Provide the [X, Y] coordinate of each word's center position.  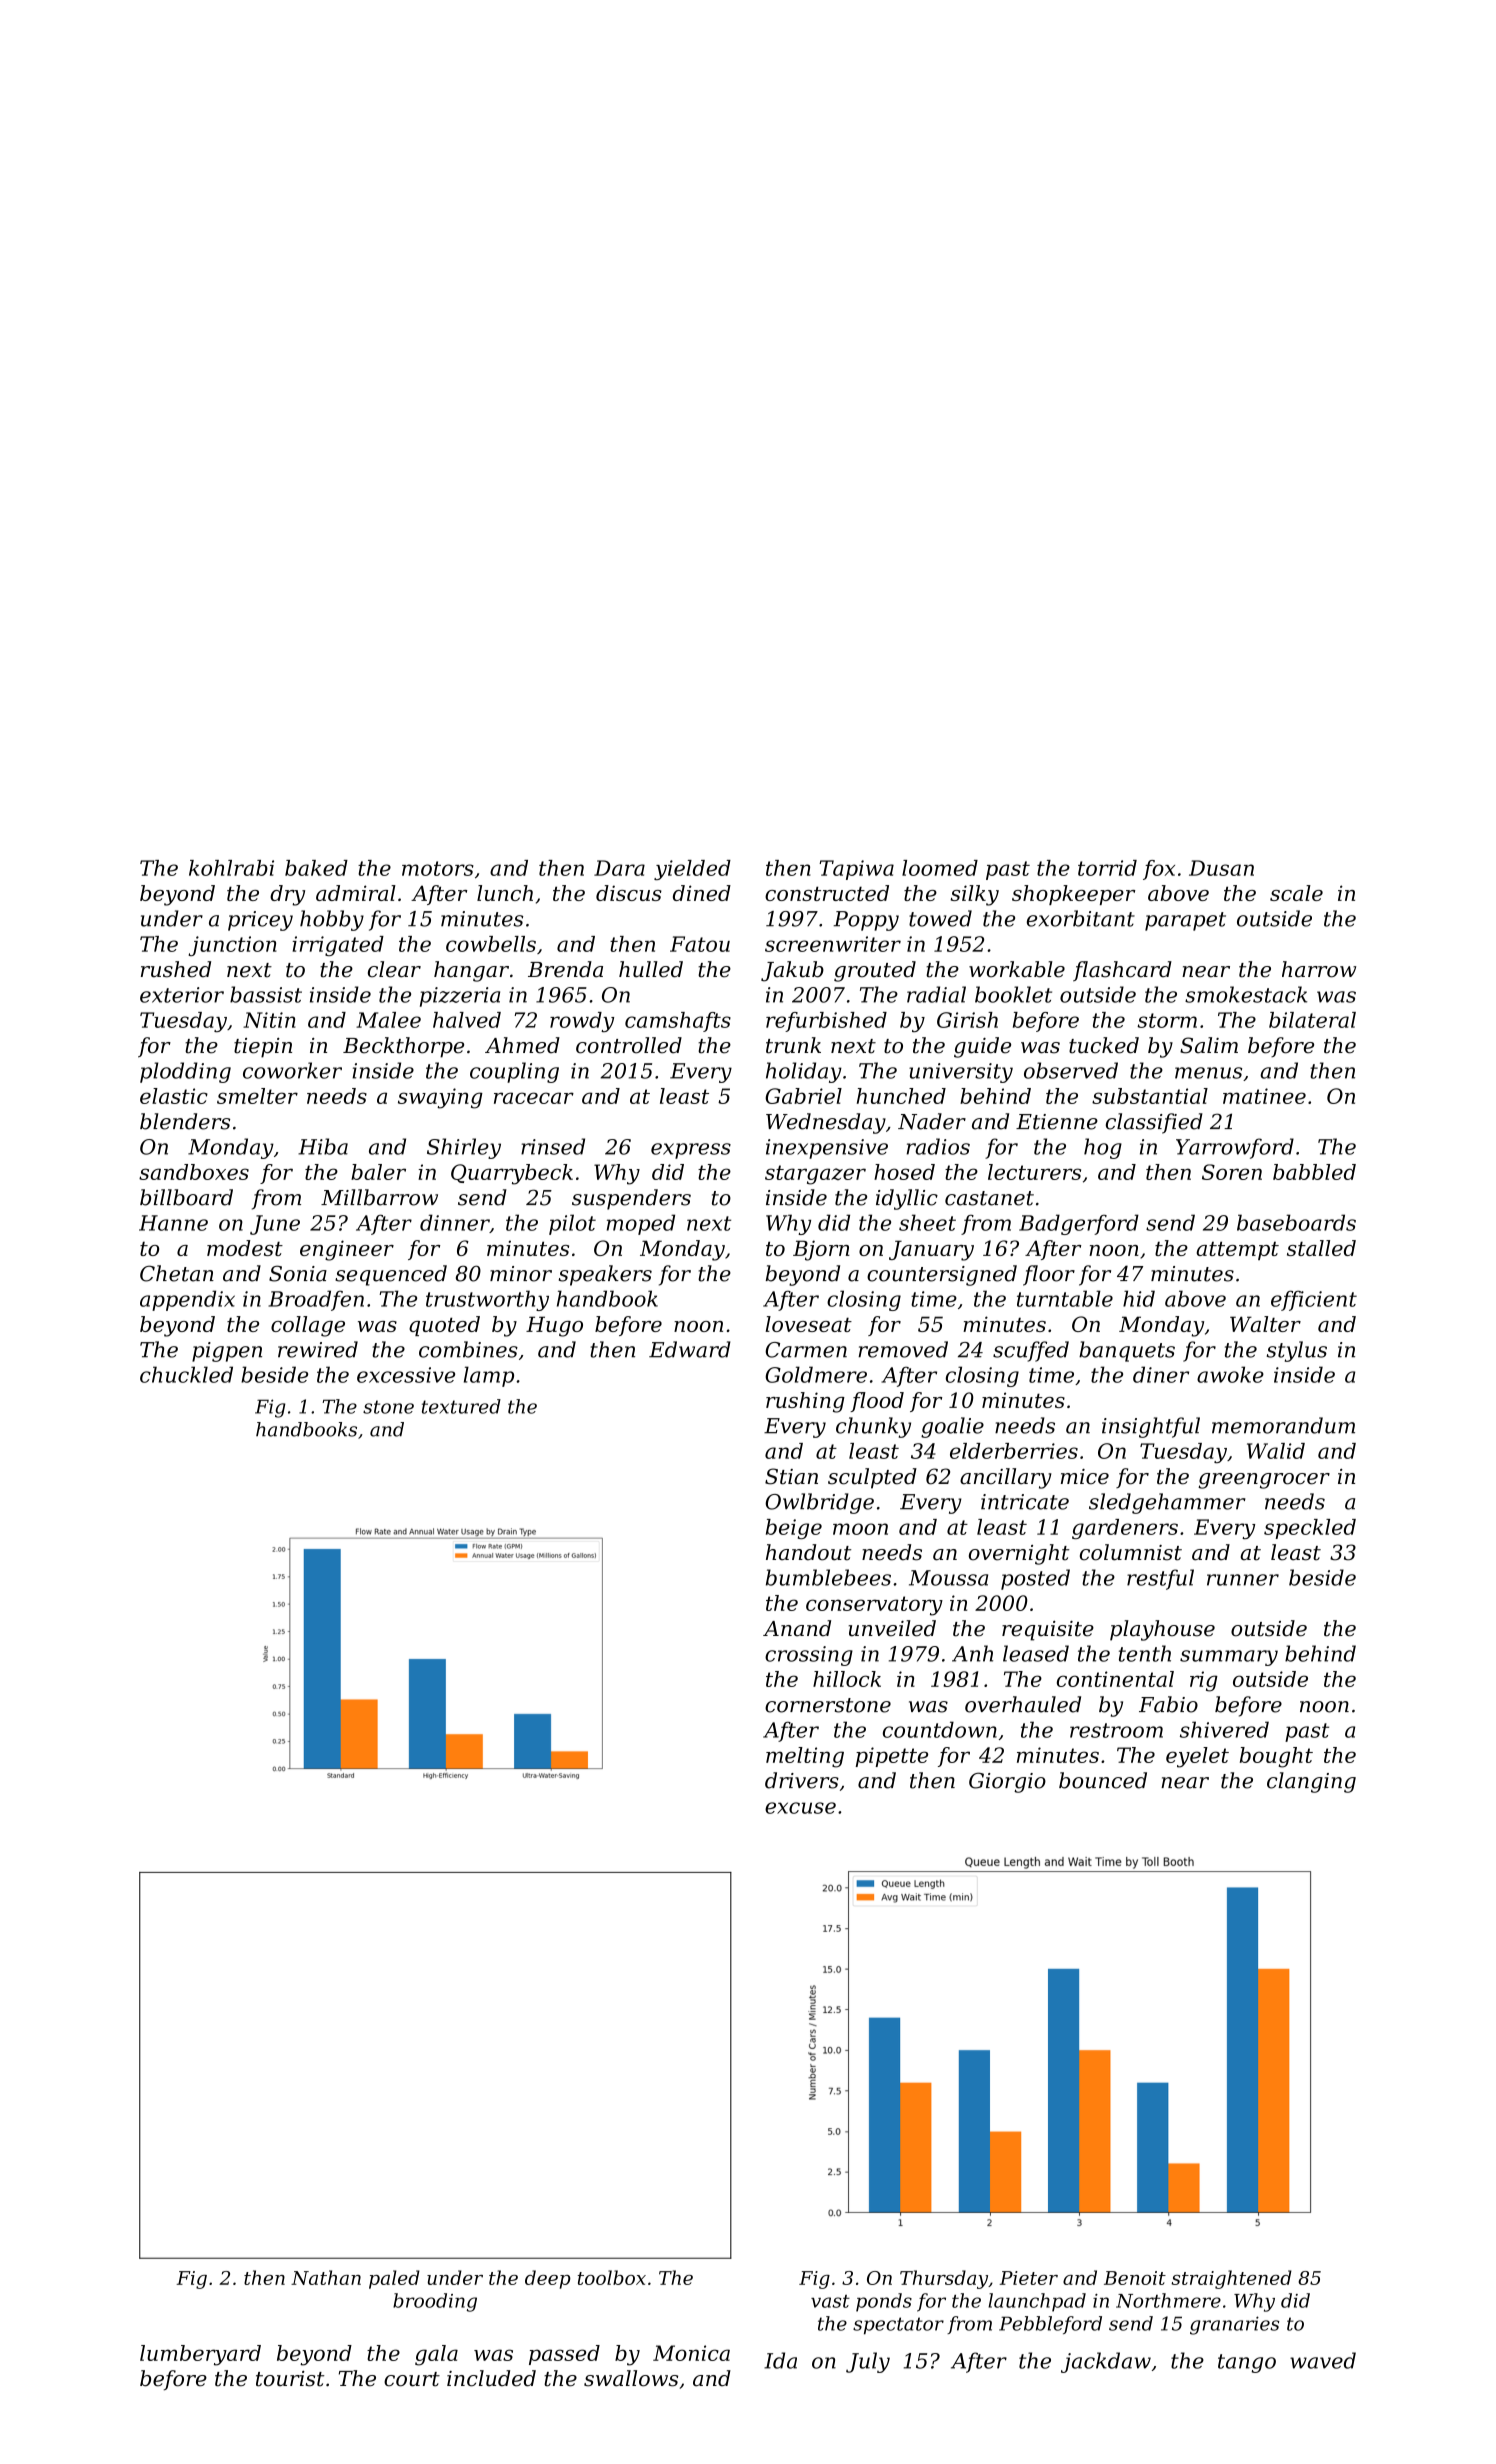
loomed [940, 868]
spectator [898, 2326]
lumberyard [200, 2355]
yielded [692, 870]
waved [1323, 2360]
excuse [800, 1808]
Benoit [1135, 2278]
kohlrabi [231, 868]
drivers [802, 1780]
